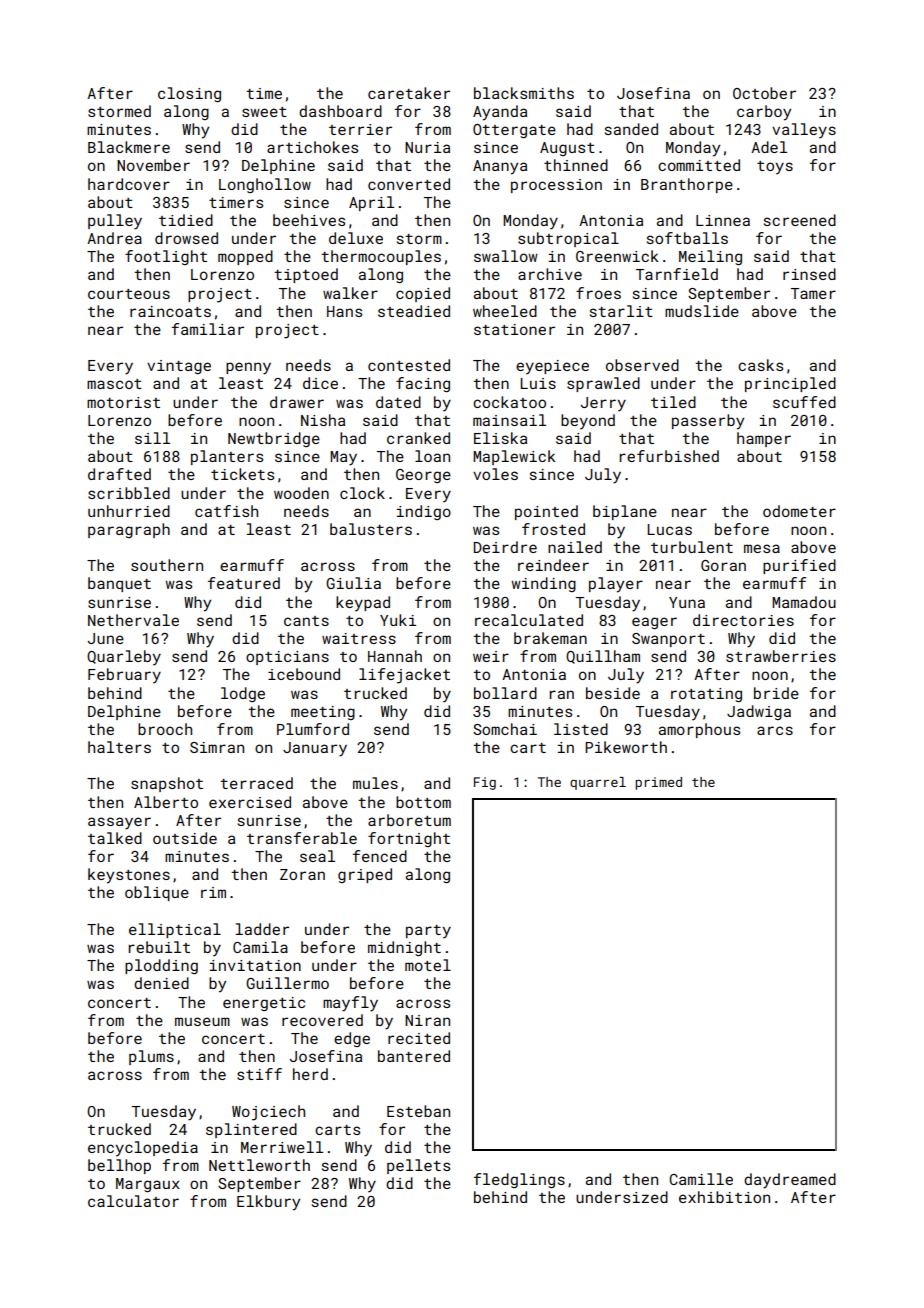 This screenshot has height=1308, width=924. I want to click on motorist, so click(123, 402).
